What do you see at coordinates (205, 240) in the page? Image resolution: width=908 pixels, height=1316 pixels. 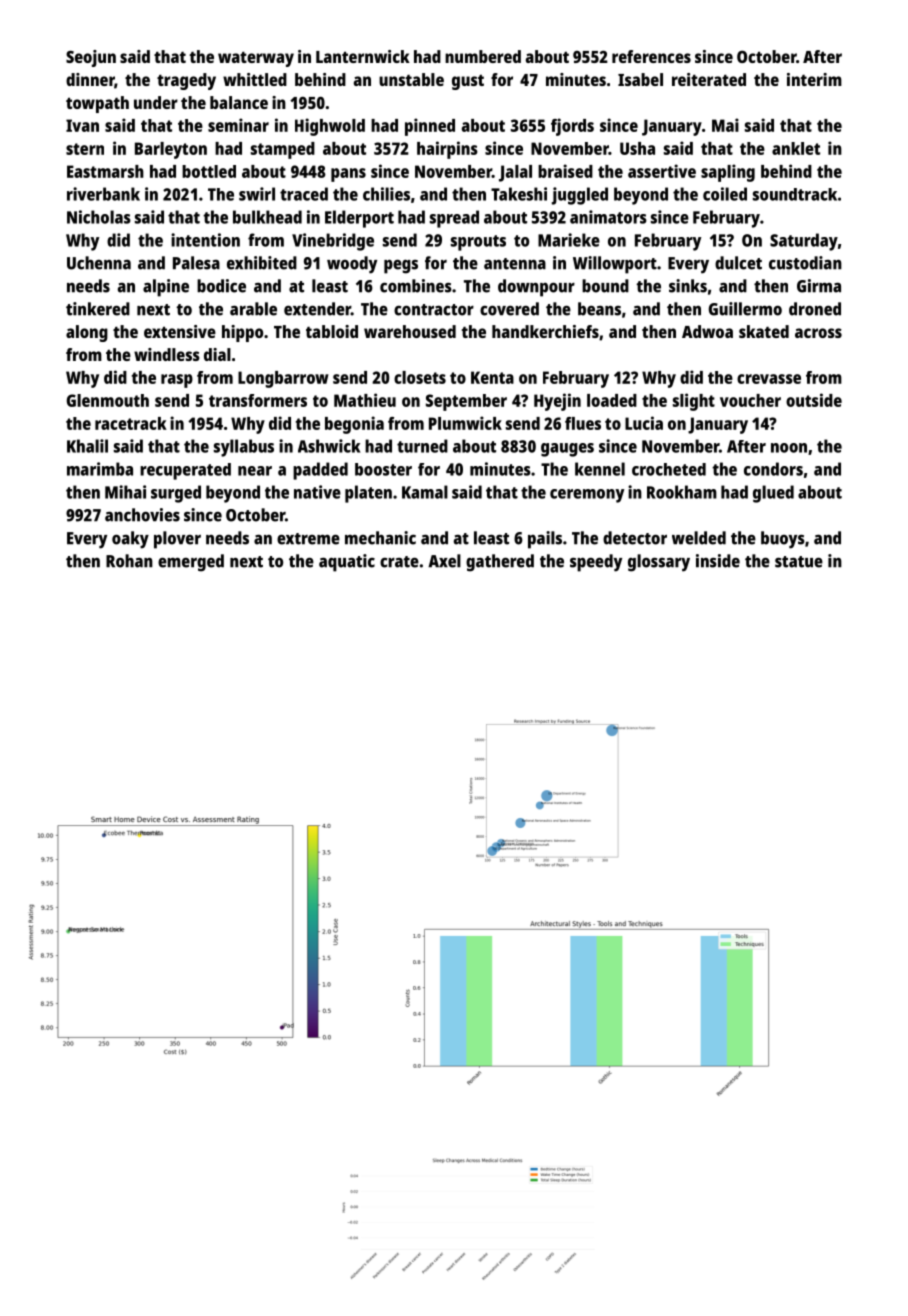 I see `intention` at bounding box center [205, 240].
